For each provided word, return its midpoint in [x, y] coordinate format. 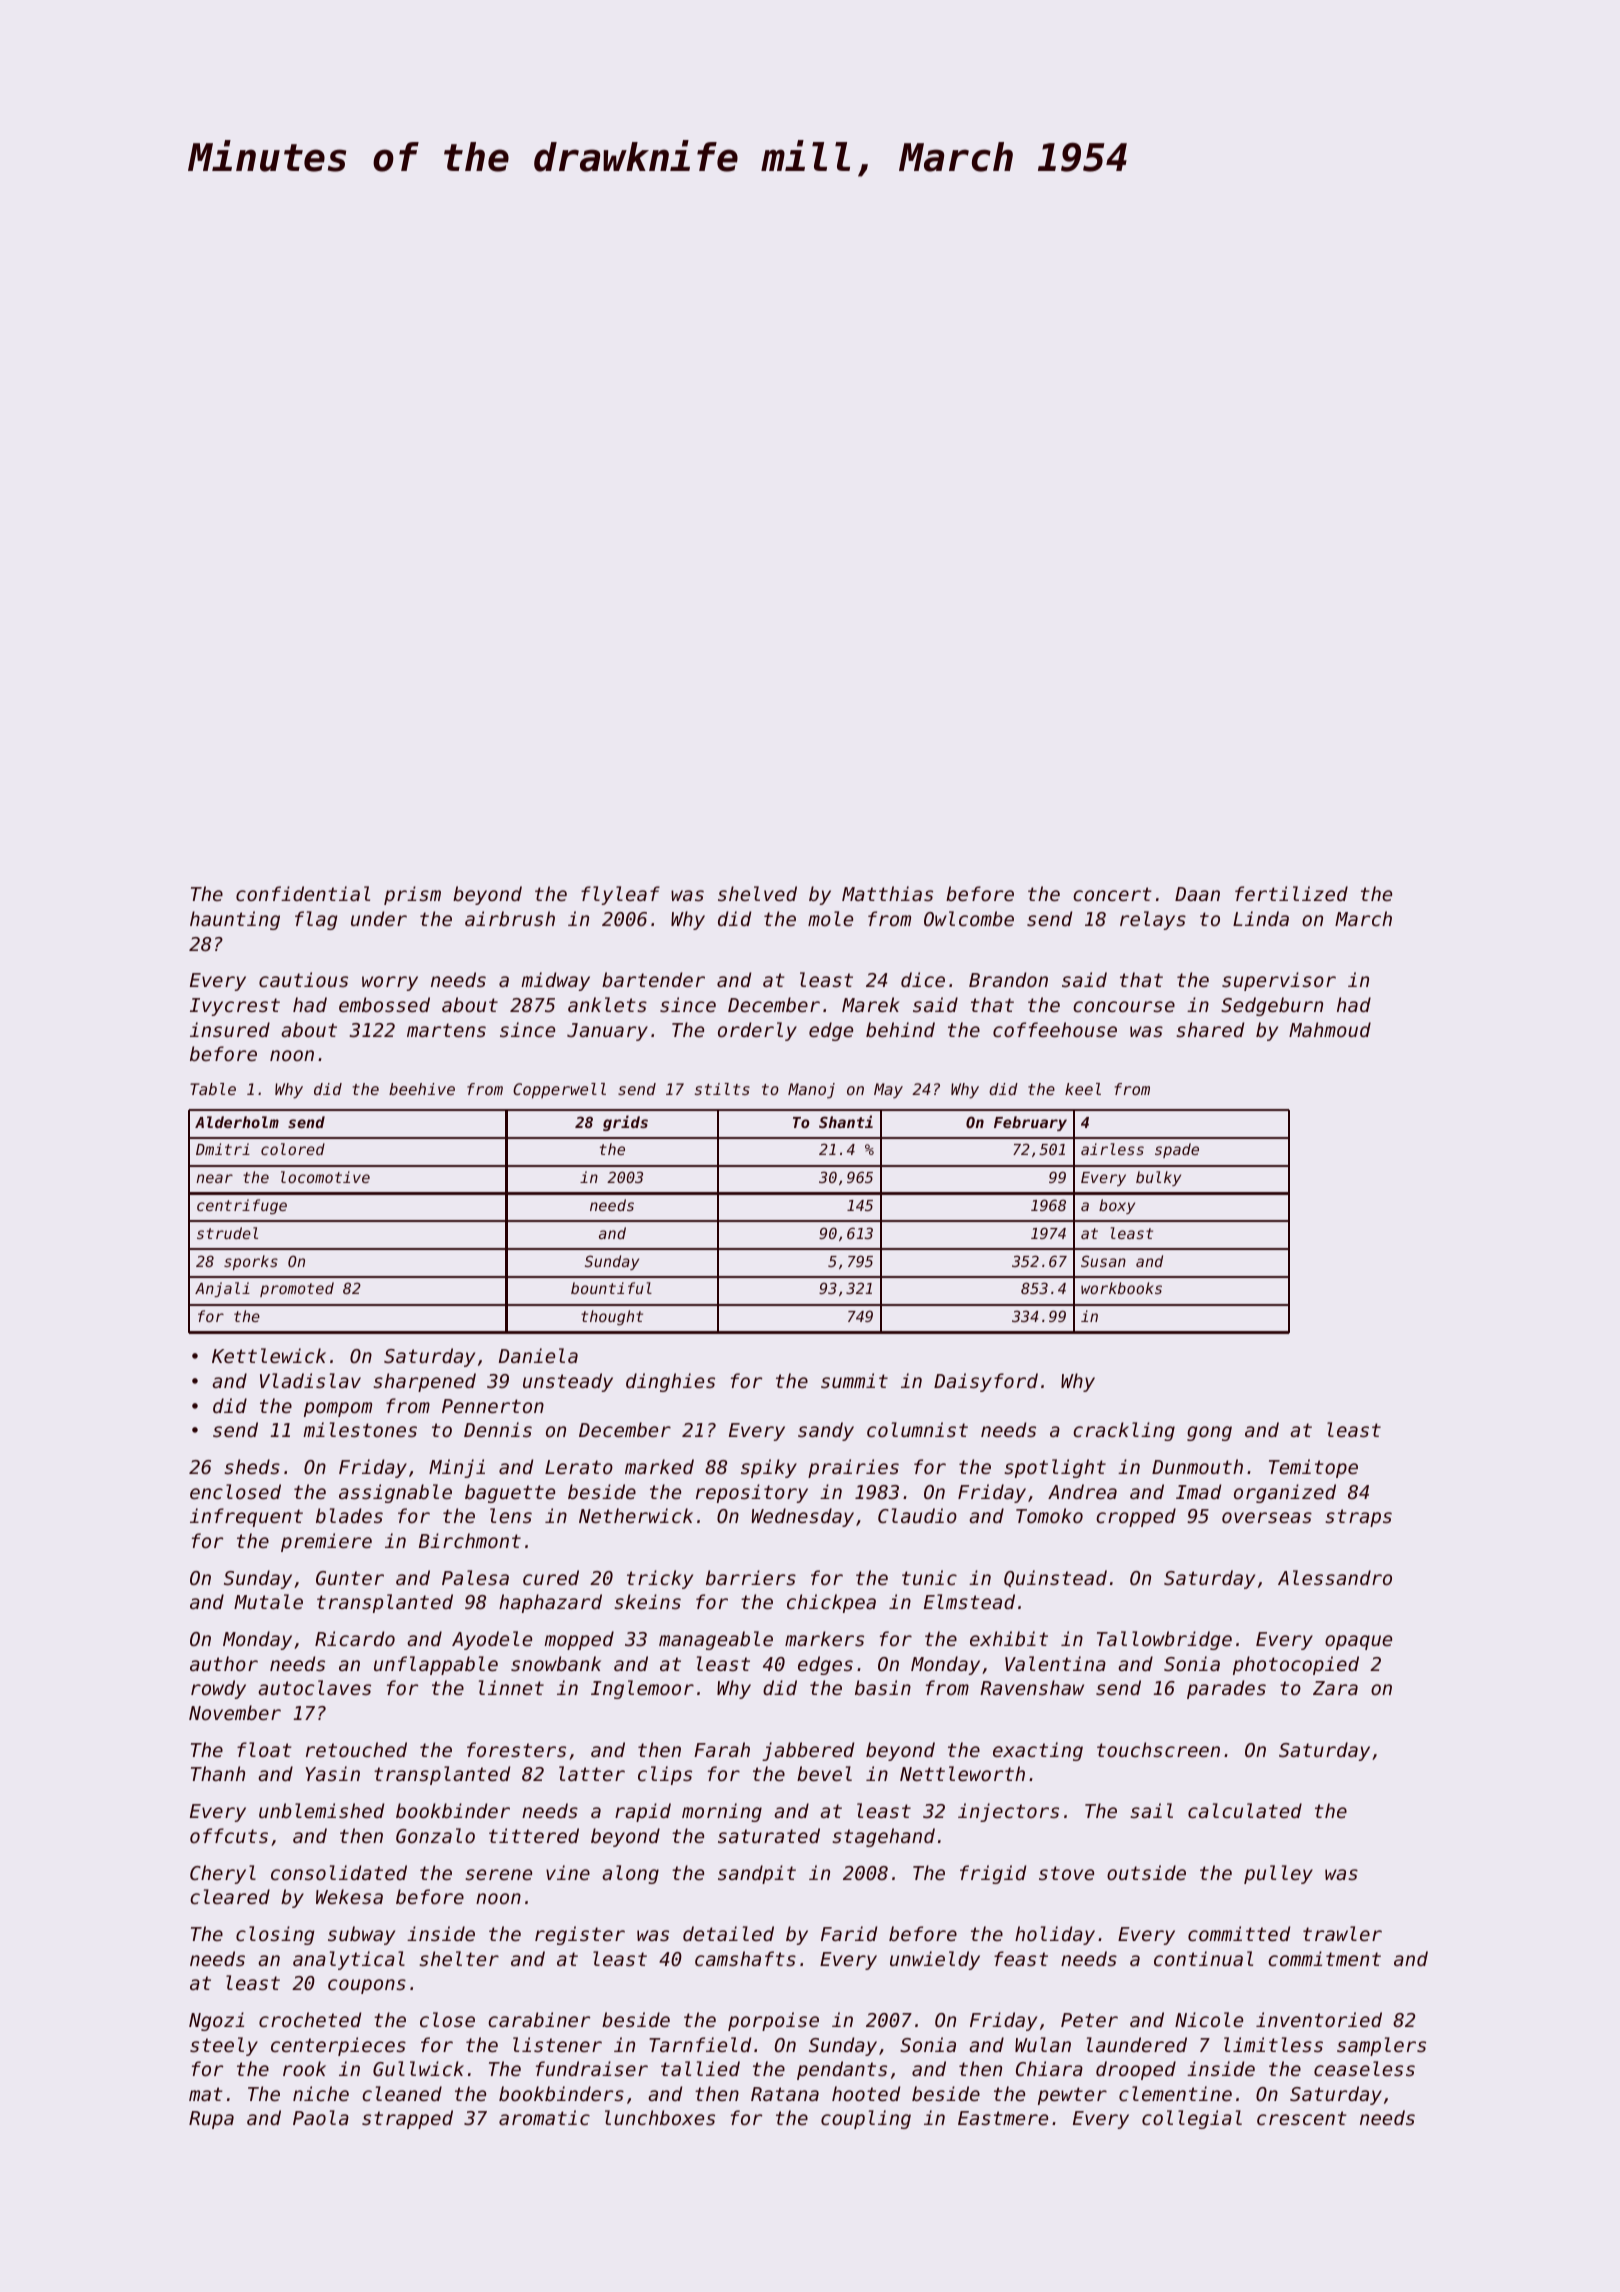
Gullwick [418, 2068]
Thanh [218, 1773]
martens [446, 1030]
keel [1083, 1089]
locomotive [325, 1177]
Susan [1103, 1261]
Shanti [846, 1121]
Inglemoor [642, 1689]
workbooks [1121, 1288]
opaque [1358, 1642]
